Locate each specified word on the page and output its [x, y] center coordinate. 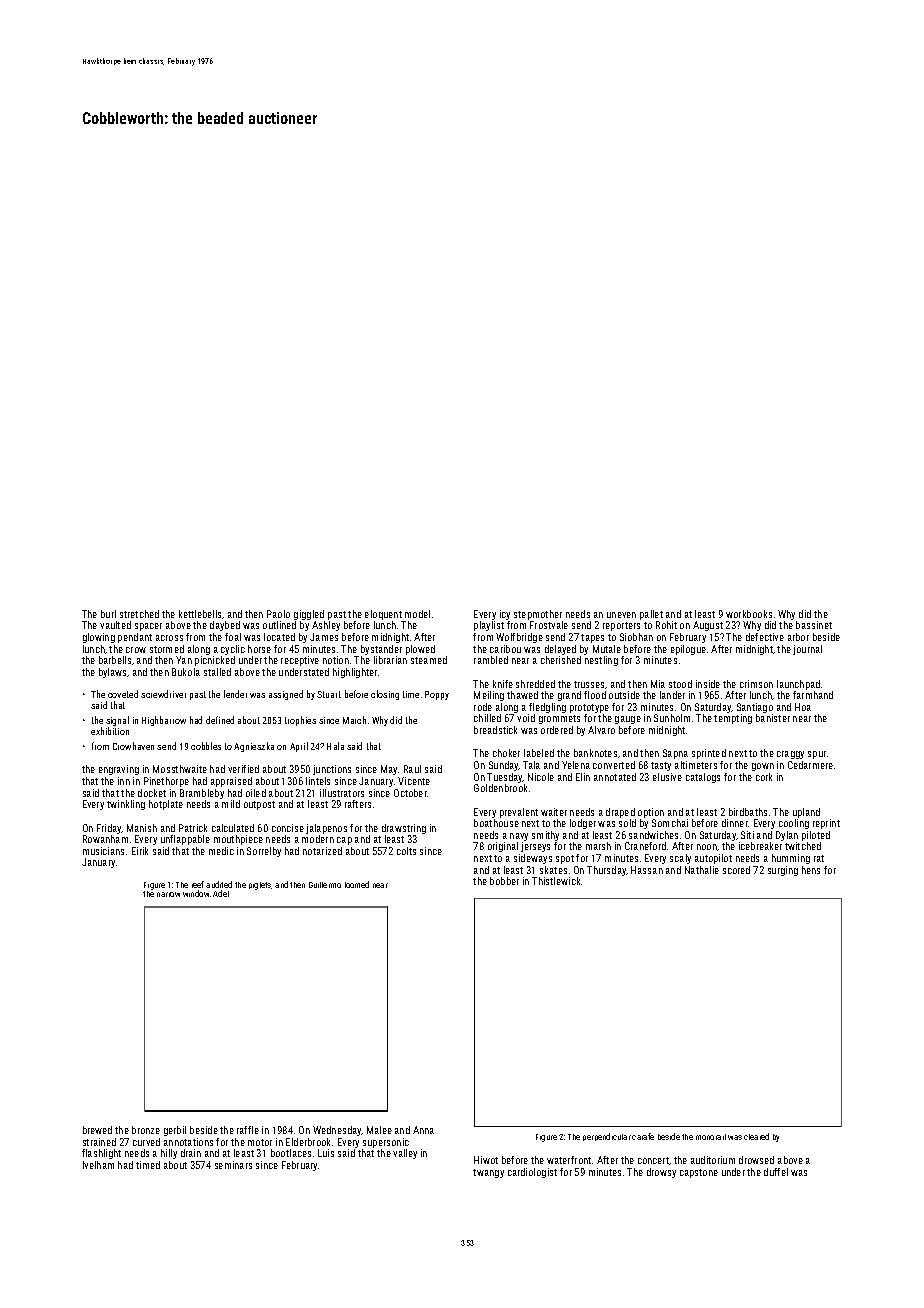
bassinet [814, 625]
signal [117, 721]
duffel [776, 1172]
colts [406, 851]
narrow [168, 894]
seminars [233, 1165]
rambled [491, 660]
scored [736, 870]
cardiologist [532, 1173]
